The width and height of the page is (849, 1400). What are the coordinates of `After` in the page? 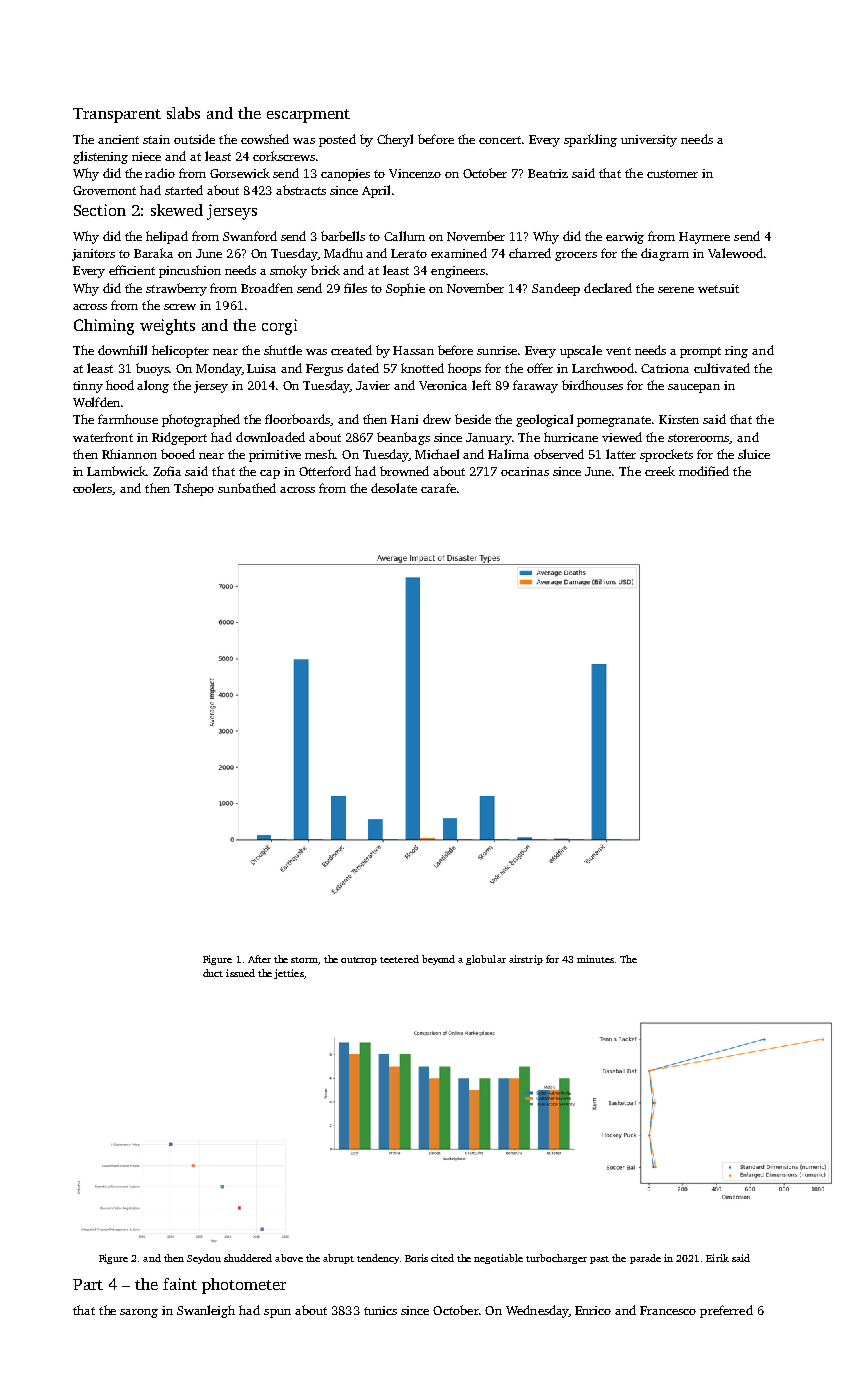 It's located at (259, 959).
